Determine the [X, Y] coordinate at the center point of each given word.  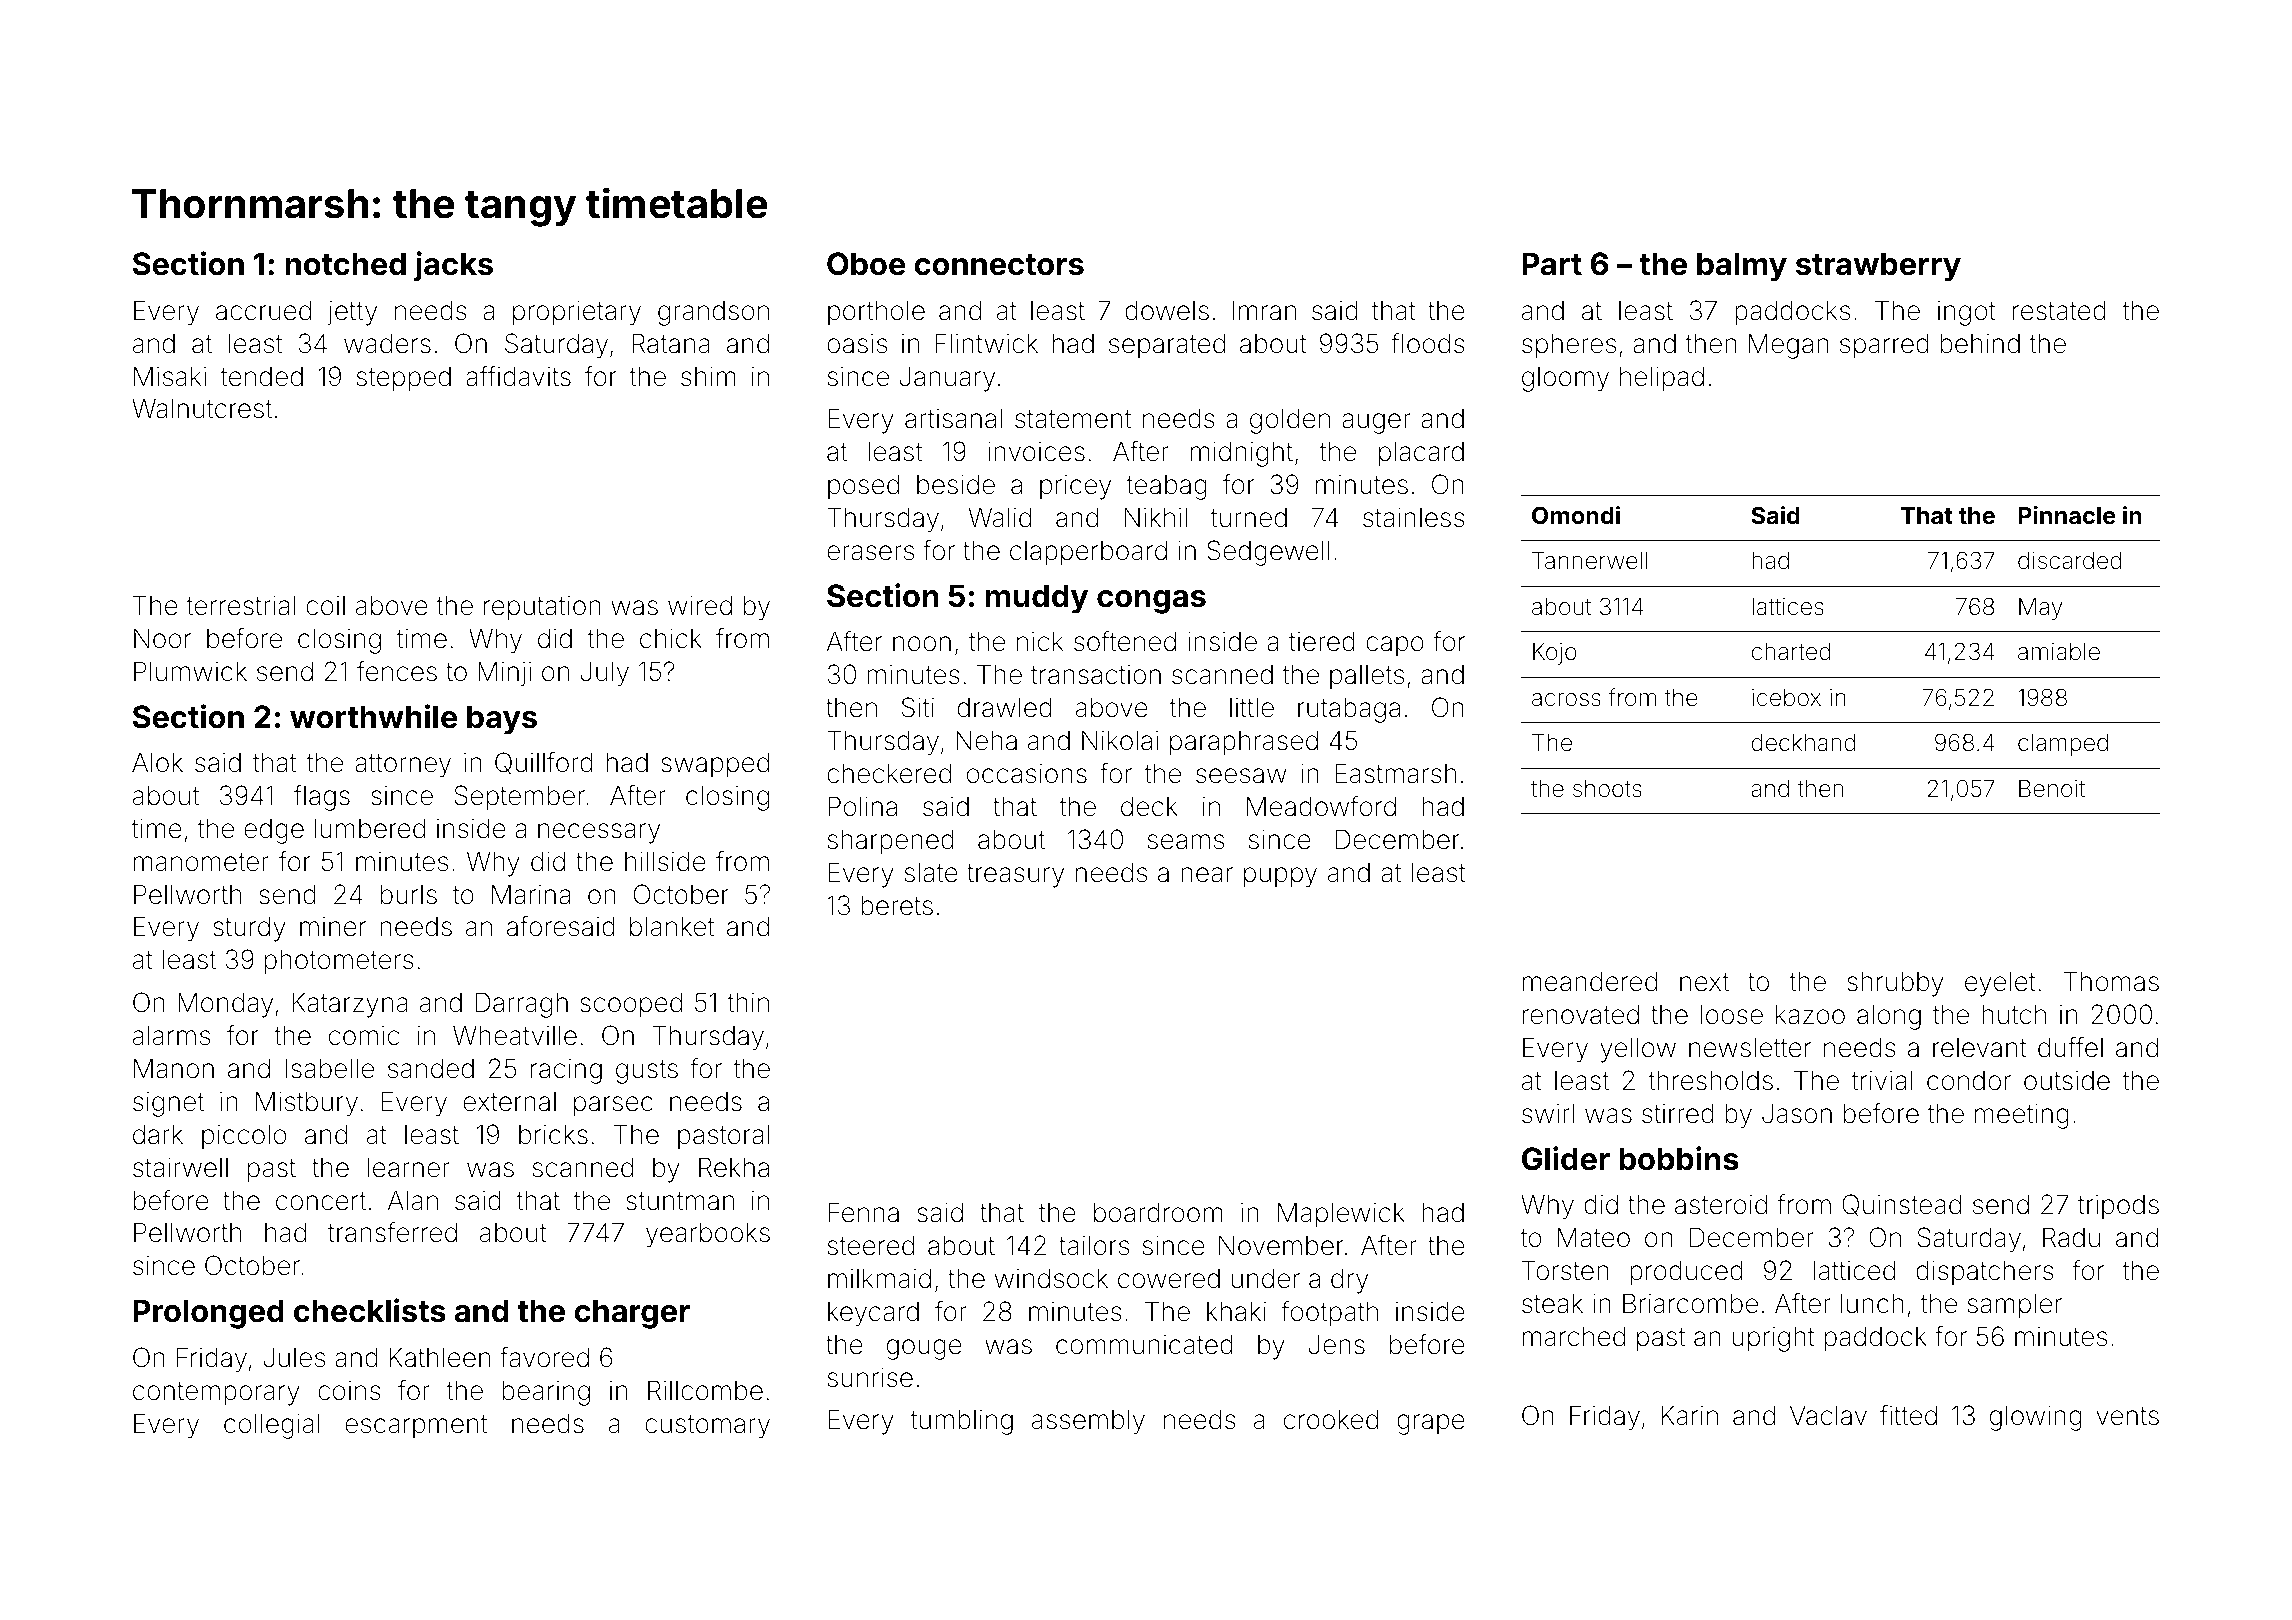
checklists [370, 1310]
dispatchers [1985, 1273]
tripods [2118, 1207]
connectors [999, 265]
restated [2059, 310]
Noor [162, 638]
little [1252, 708]
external [509, 1102]
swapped [715, 765]
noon [922, 644]
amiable [2059, 652]
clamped [2063, 745]
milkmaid [879, 1278]
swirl [1548, 1113]
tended [262, 377]
